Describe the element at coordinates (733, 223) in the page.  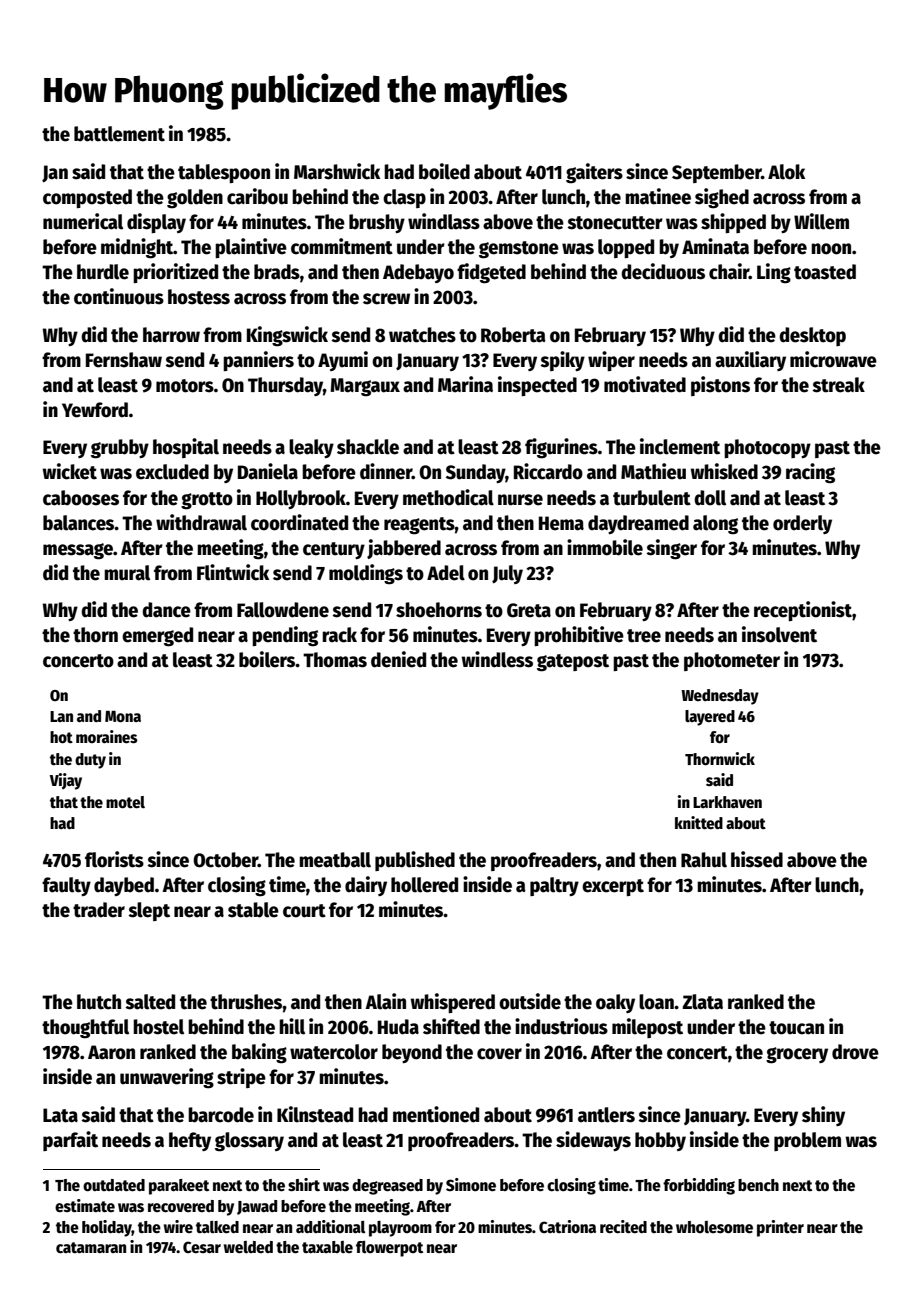
I see `shipped` at that location.
